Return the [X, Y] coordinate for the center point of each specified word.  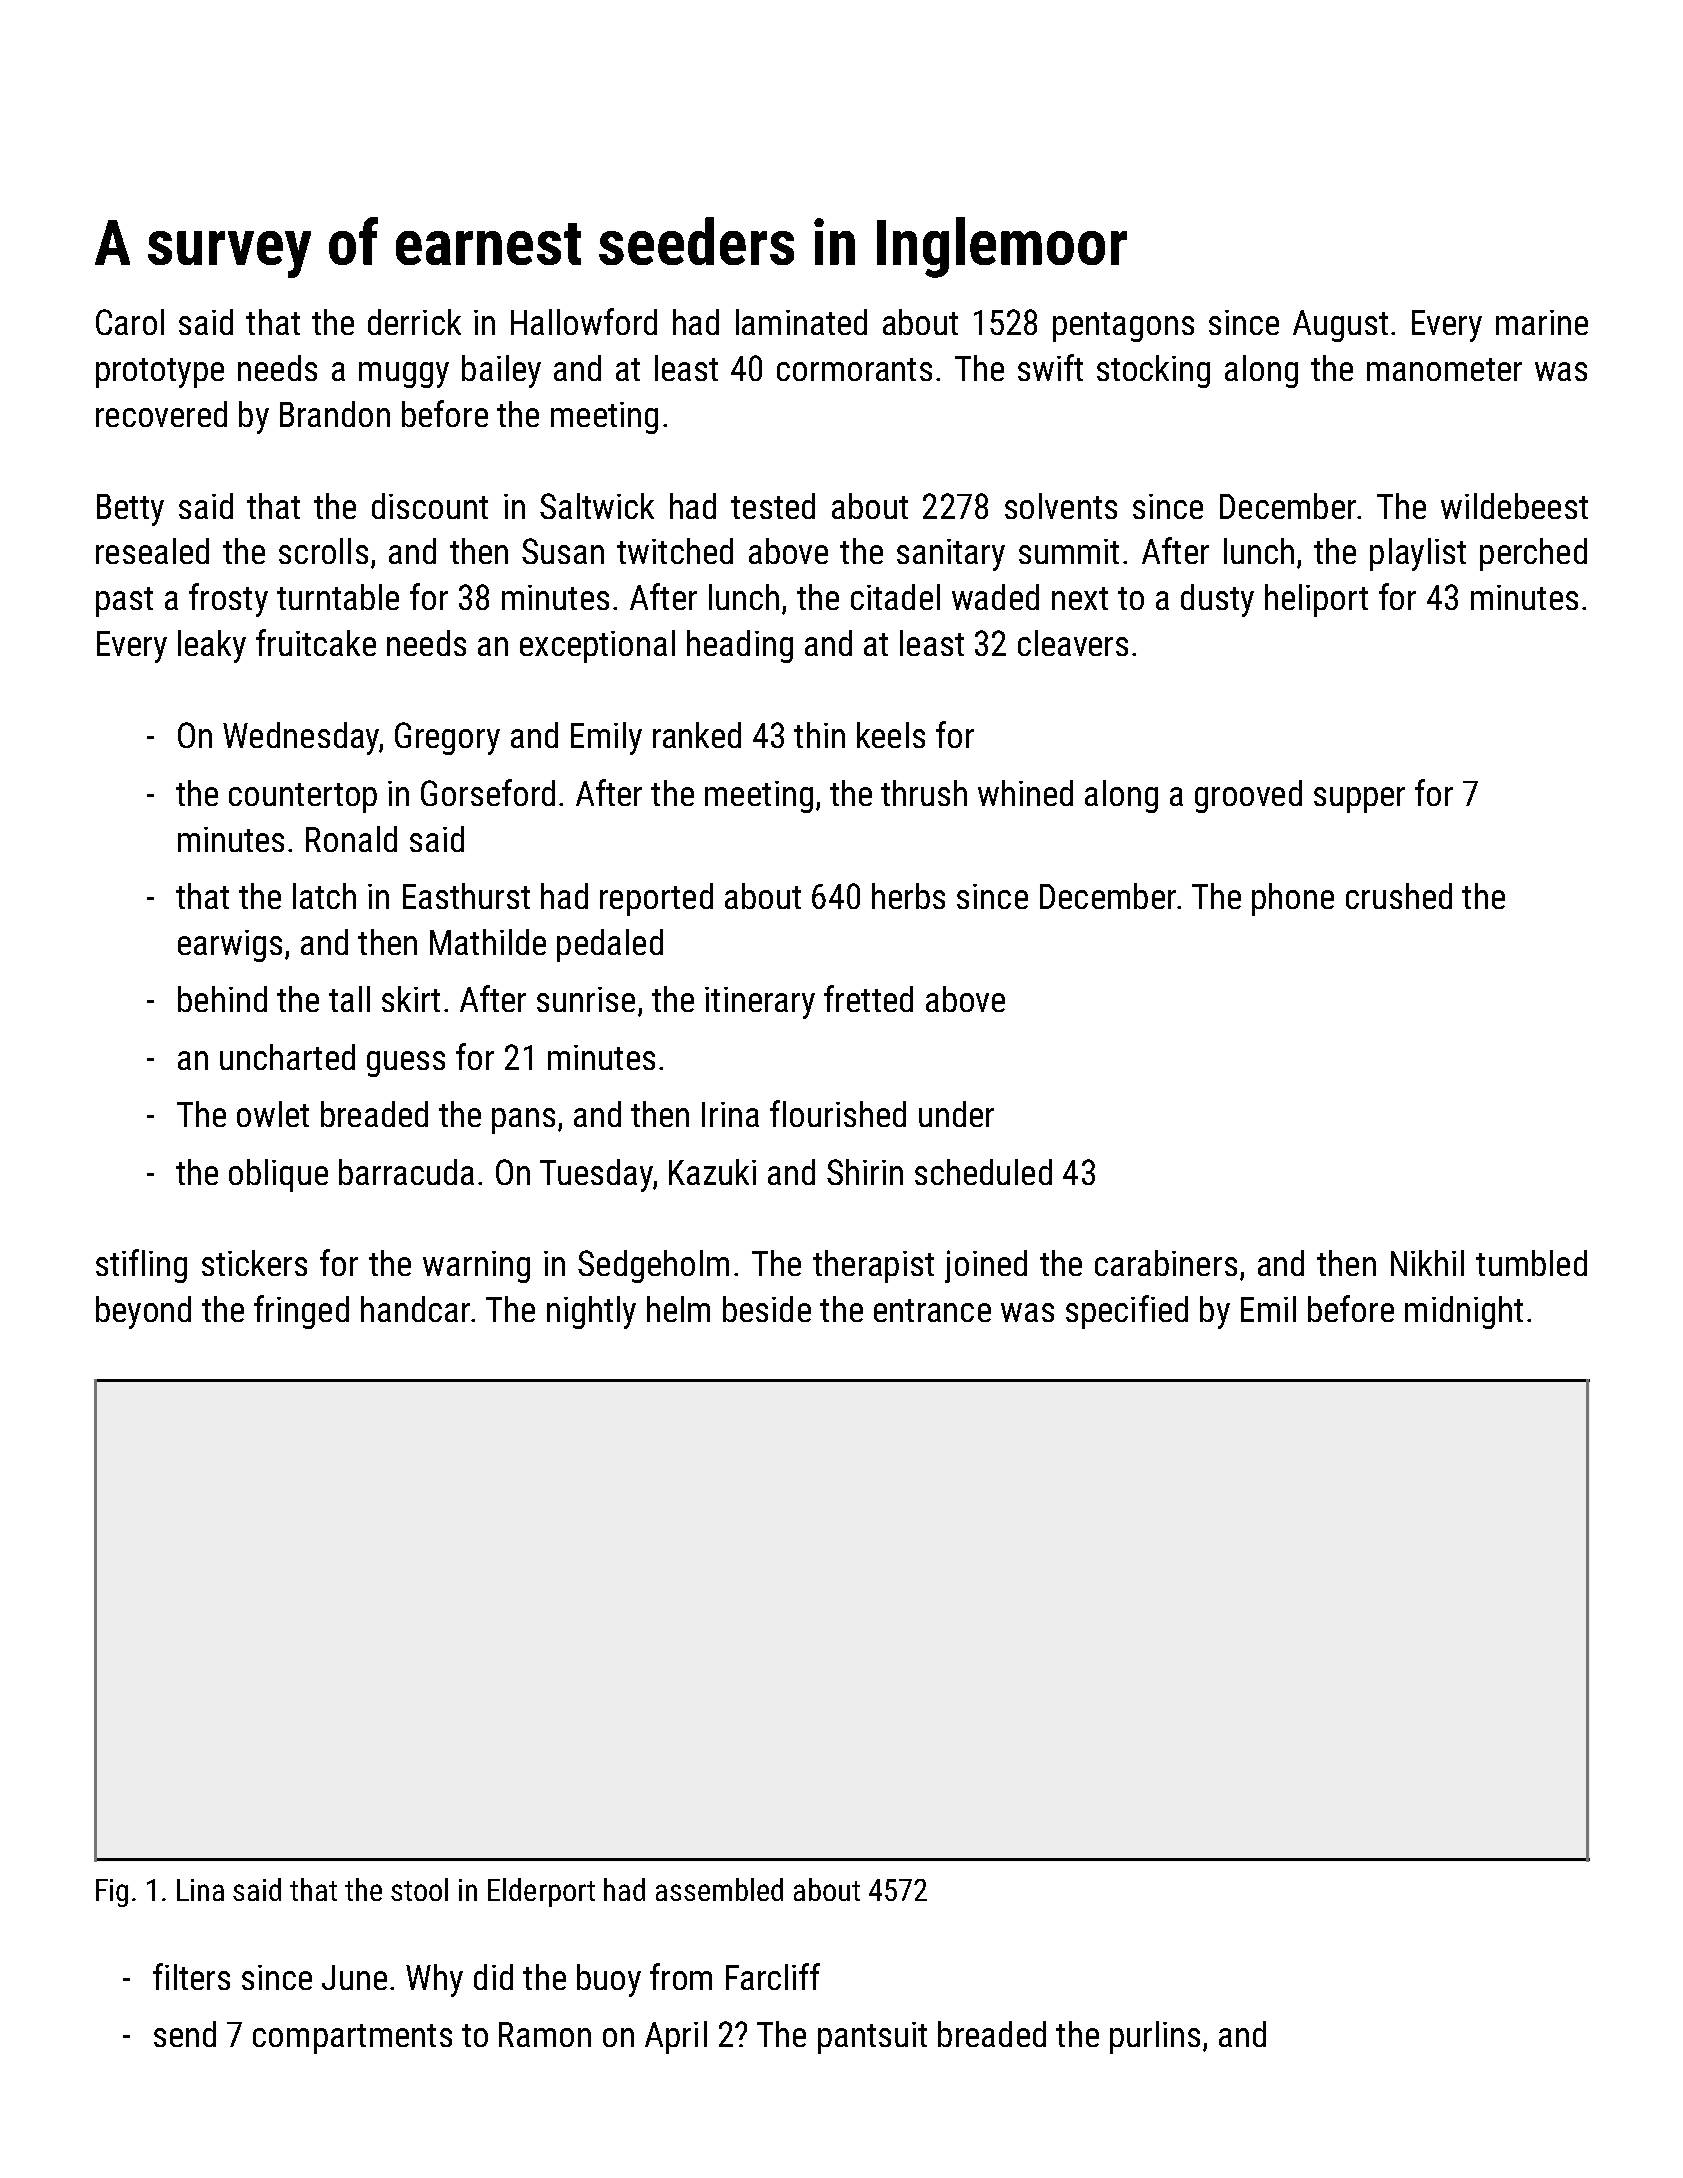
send [185, 2034]
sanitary [951, 555]
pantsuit [872, 2038]
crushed [1399, 896]
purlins [1155, 2037]
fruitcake [316, 642]
